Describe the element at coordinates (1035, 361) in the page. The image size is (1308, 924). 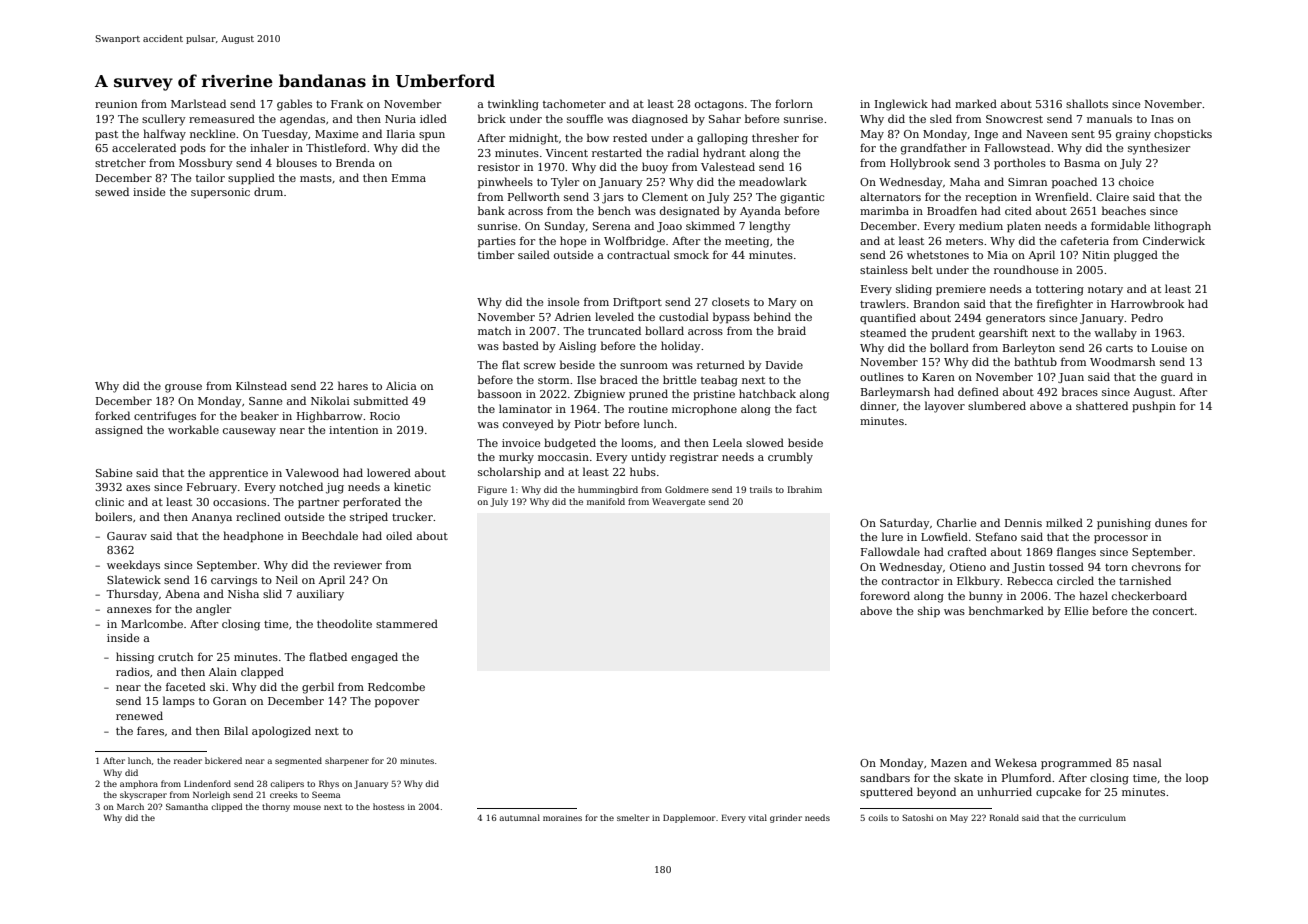
I see `bathtub` at that location.
